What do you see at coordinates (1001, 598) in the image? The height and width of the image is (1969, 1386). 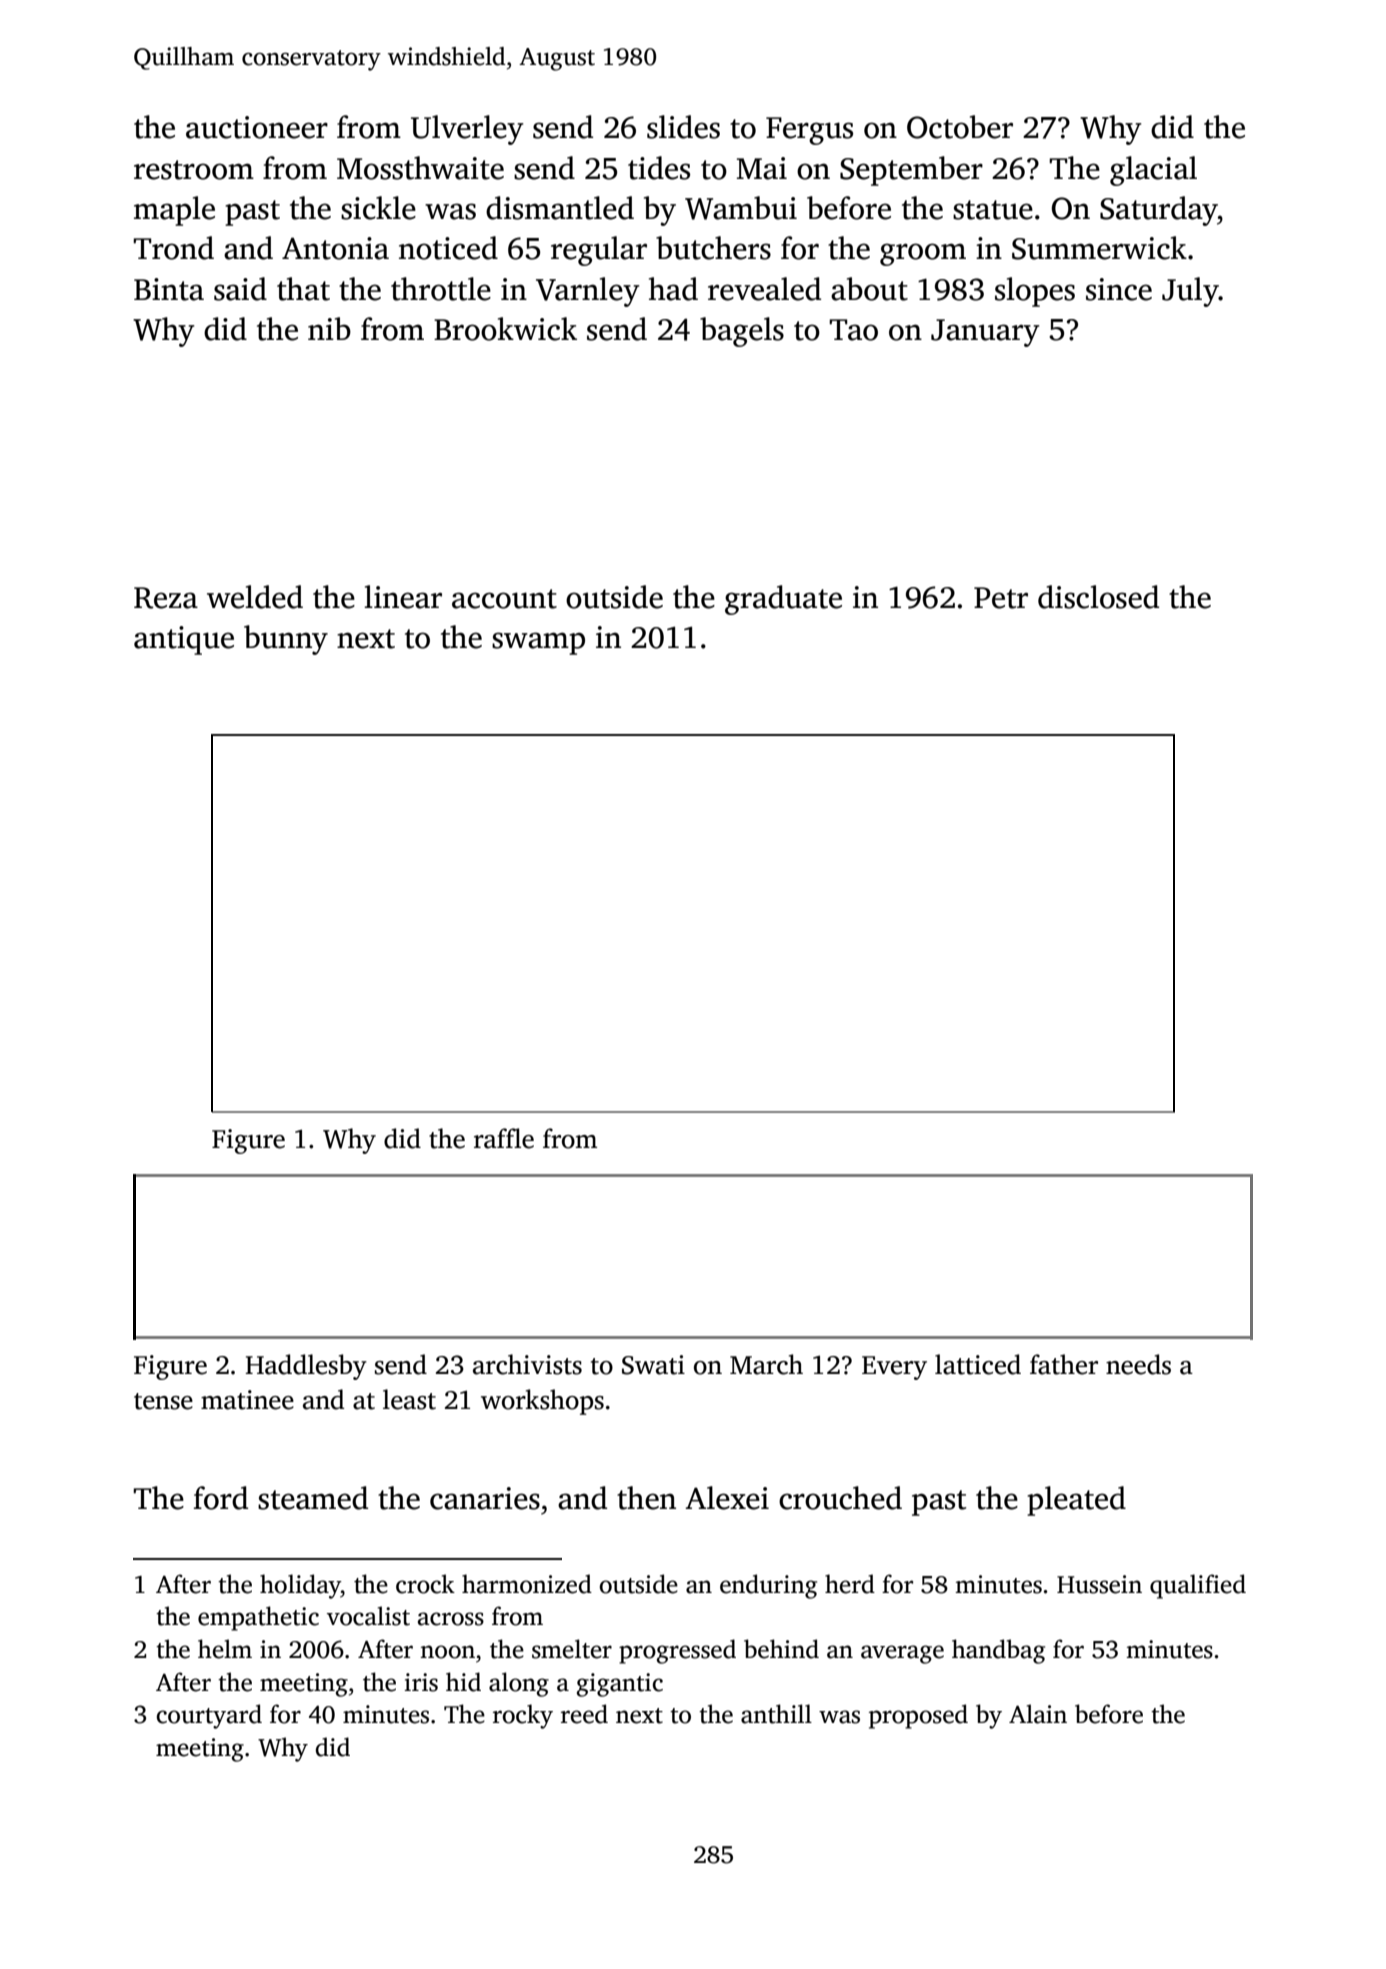 I see `Petr` at bounding box center [1001, 598].
